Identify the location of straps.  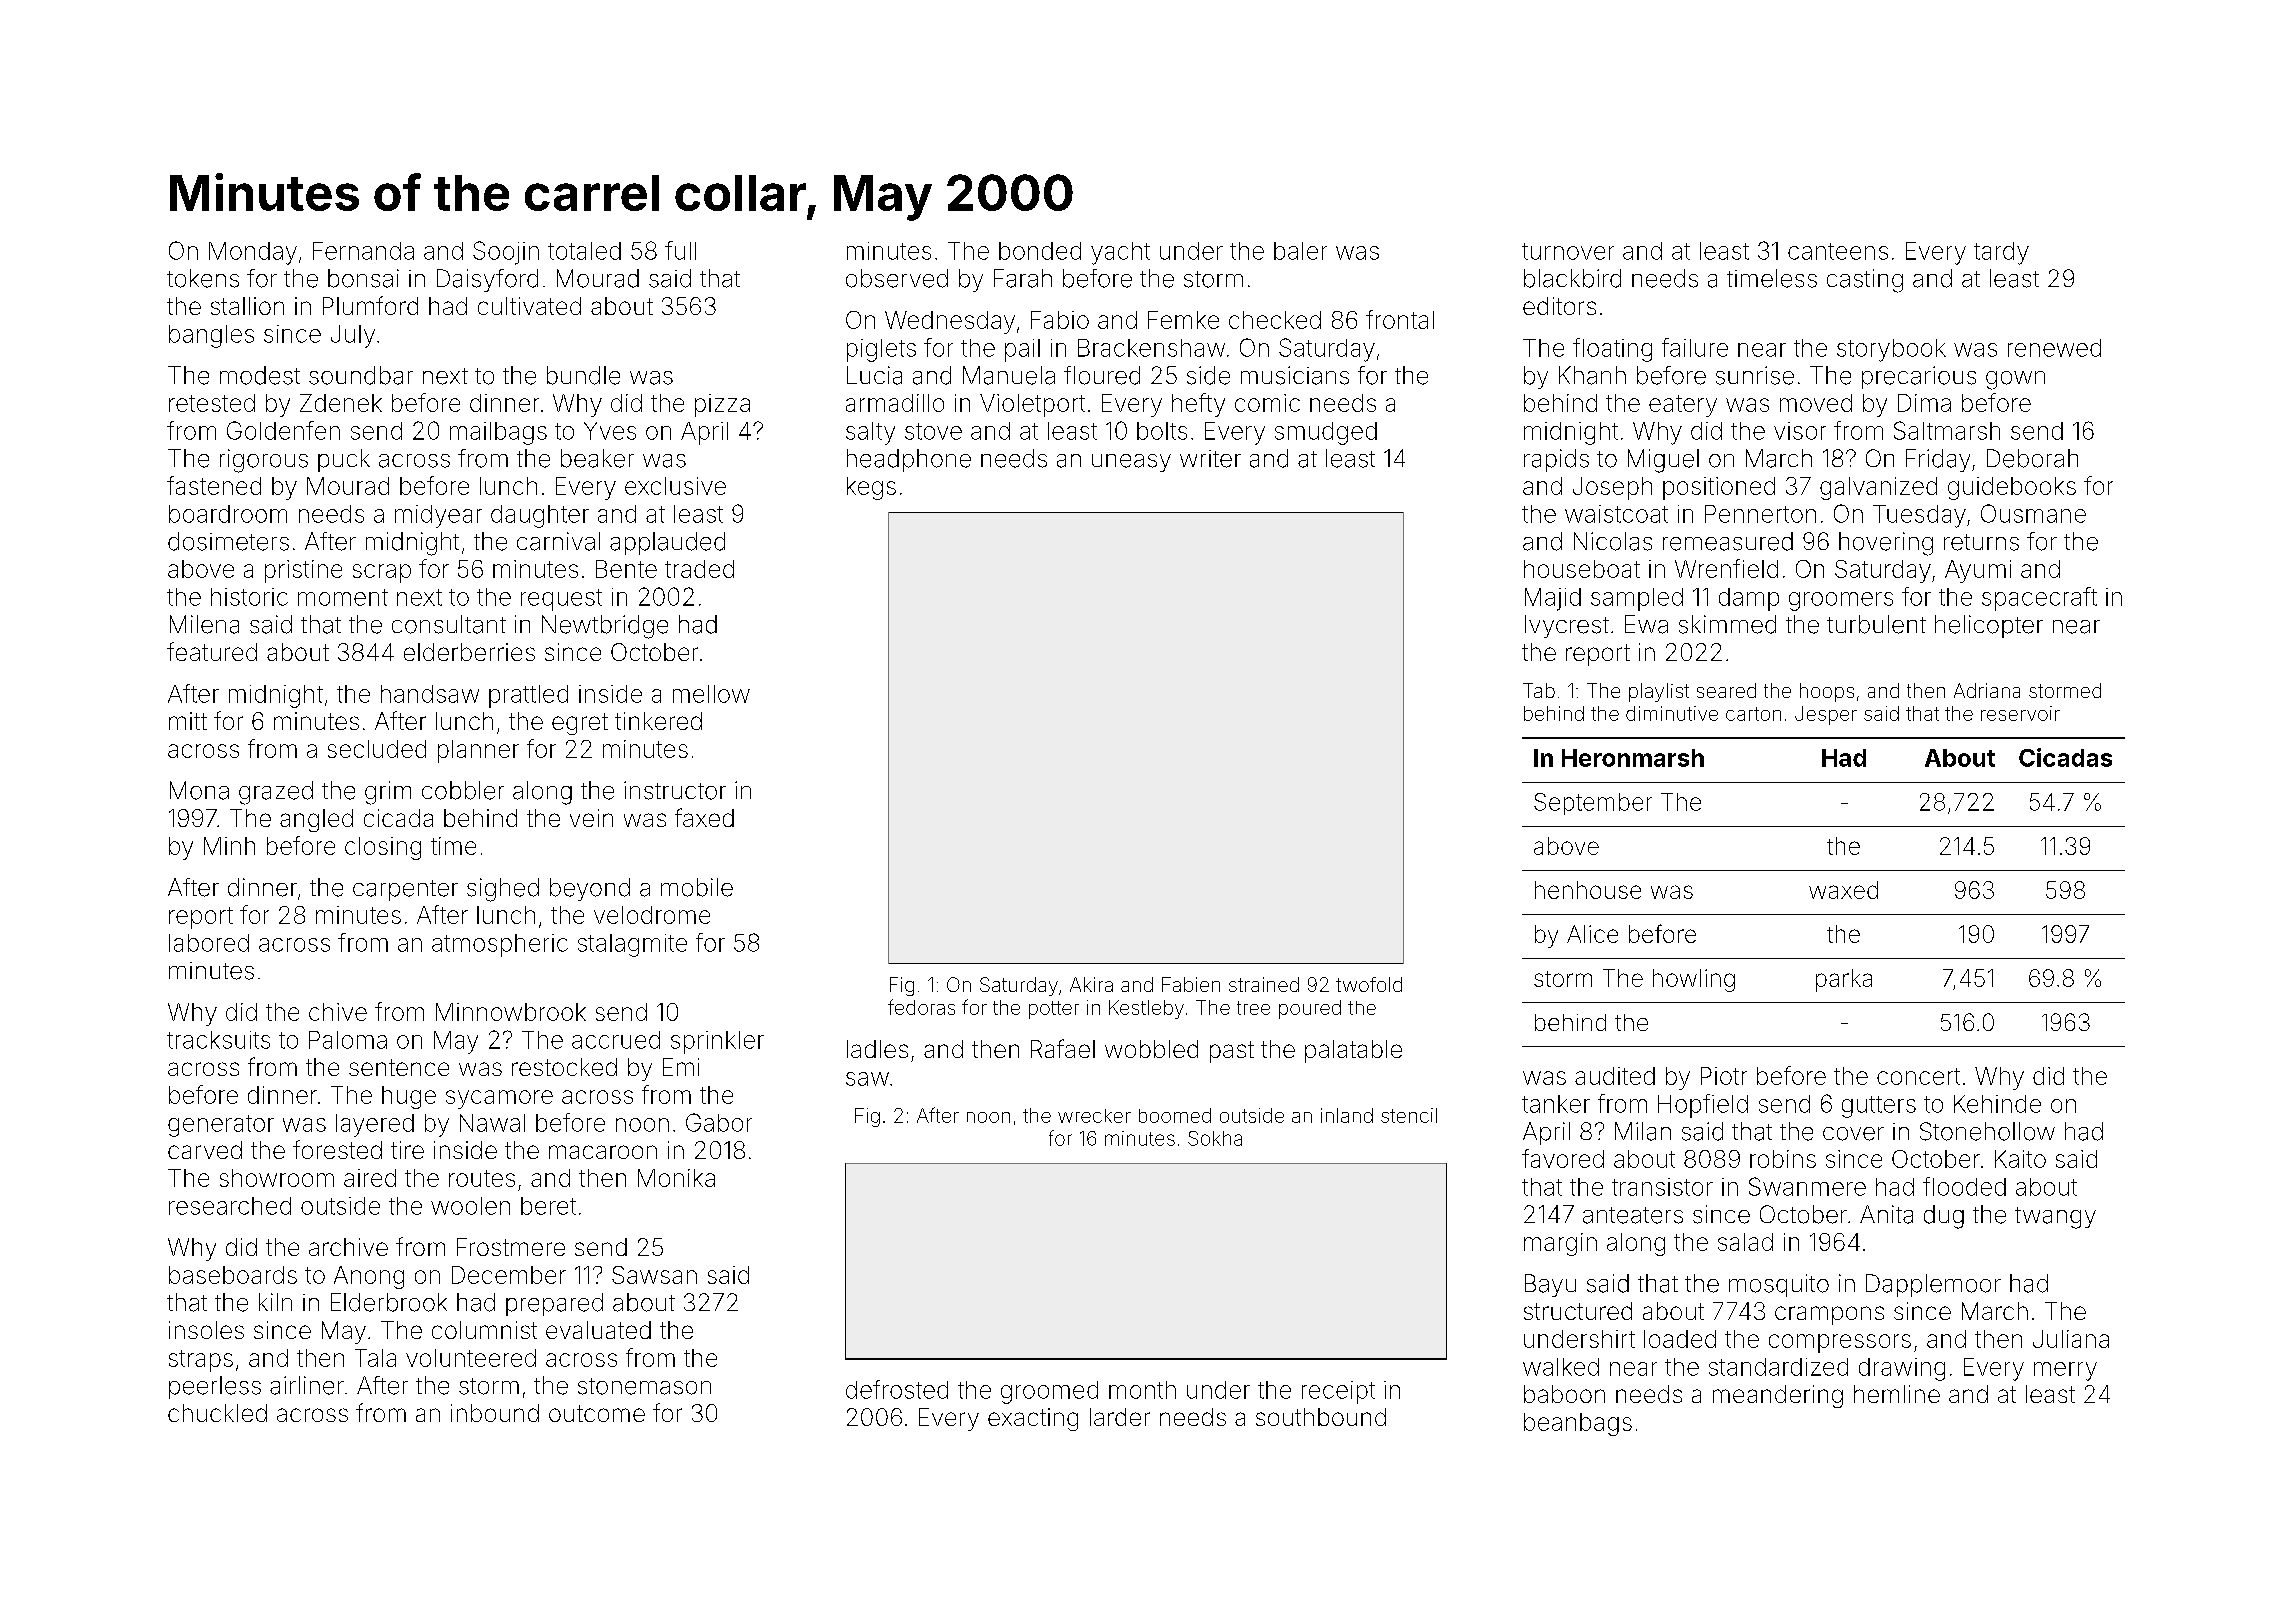
(201, 1361).
